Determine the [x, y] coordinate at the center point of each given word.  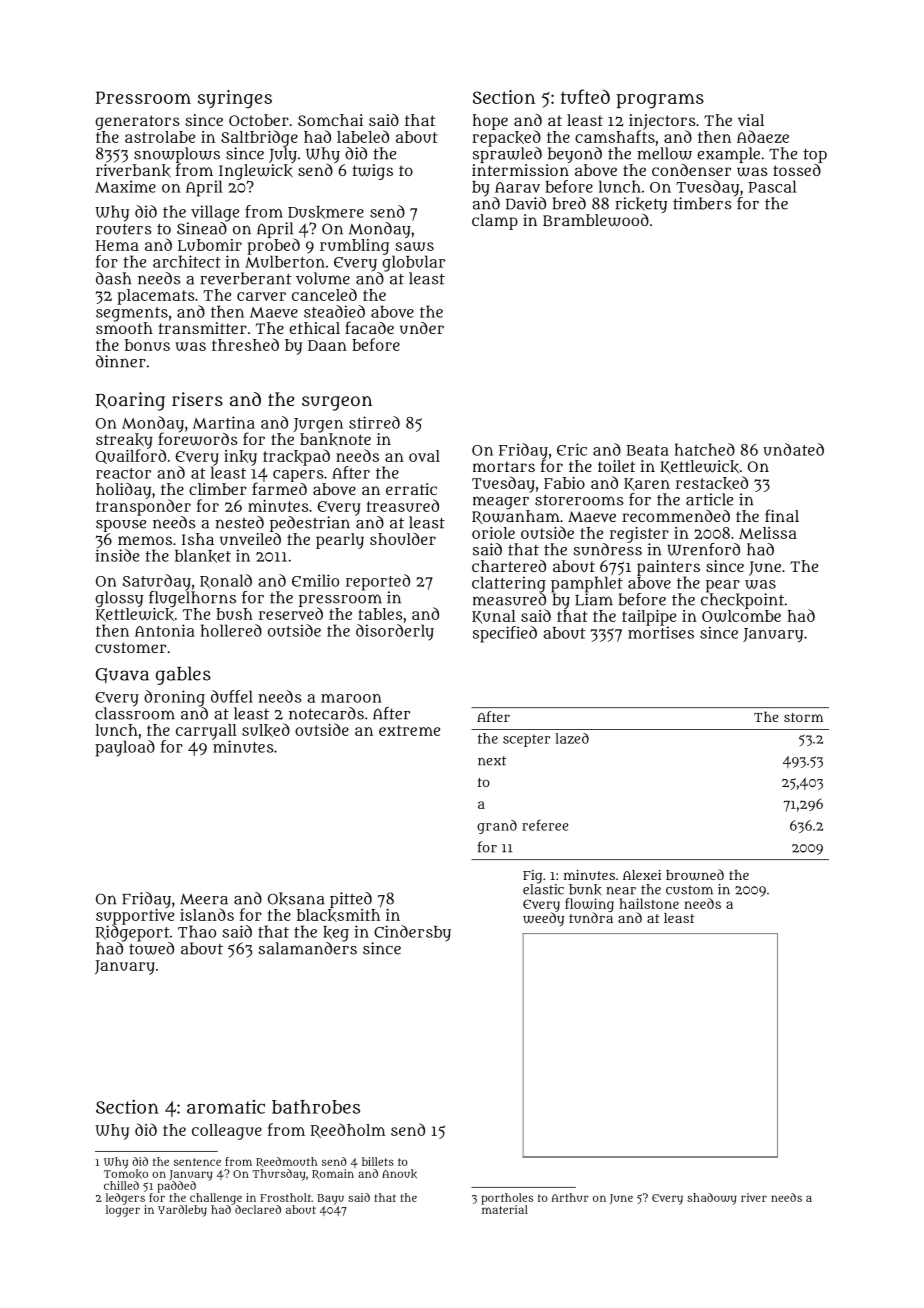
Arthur [570, 1197]
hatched [705, 449]
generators [137, 122]
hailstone [649, 903]
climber [218, 489]
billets [378, 1161]
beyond [575, 155]
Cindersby [412, 933]
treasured [403, 505]
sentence [197, 1162]
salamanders [307, 948]
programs [660, 101]
